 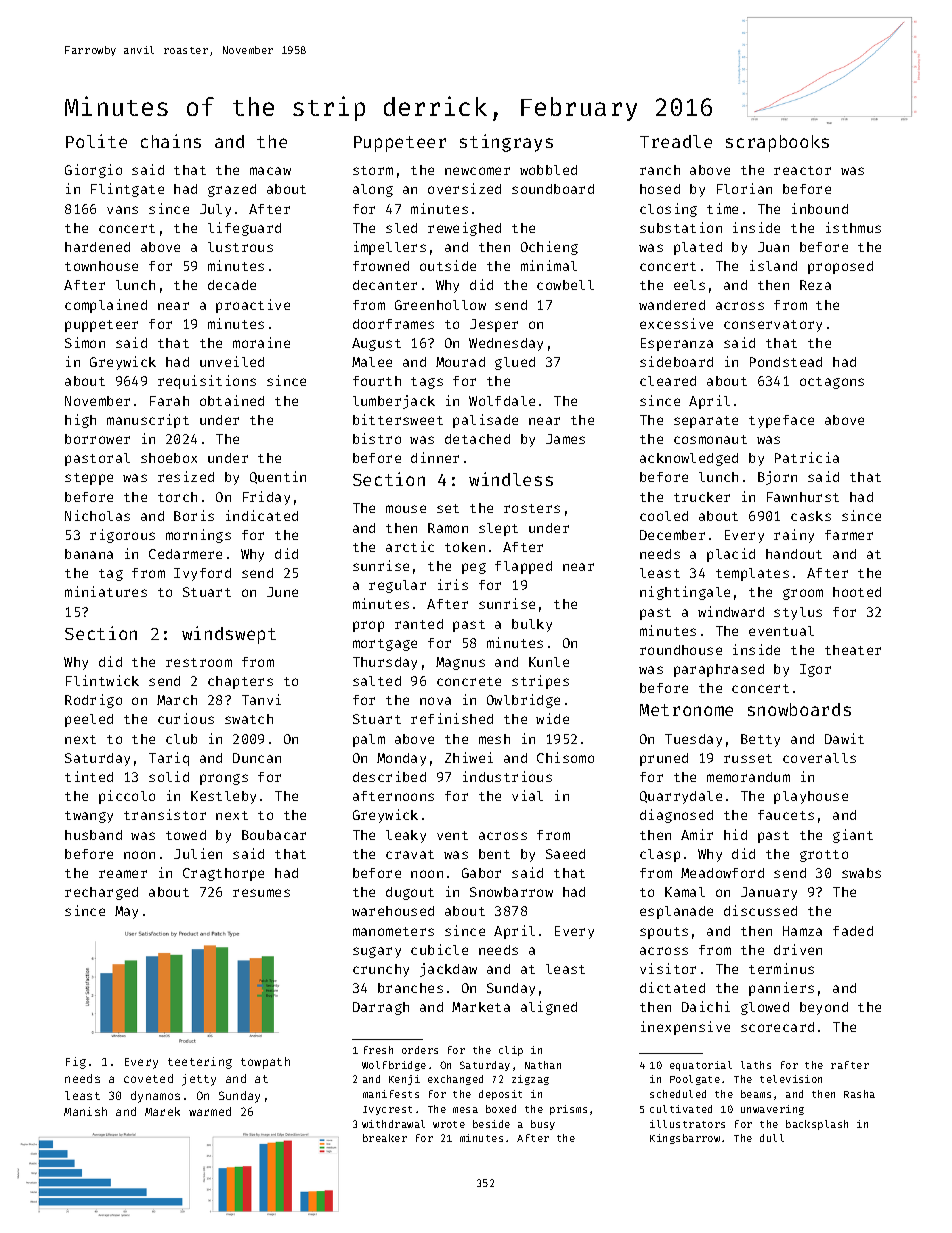 I want to click on warehoused, so click(x=393, y=911).
